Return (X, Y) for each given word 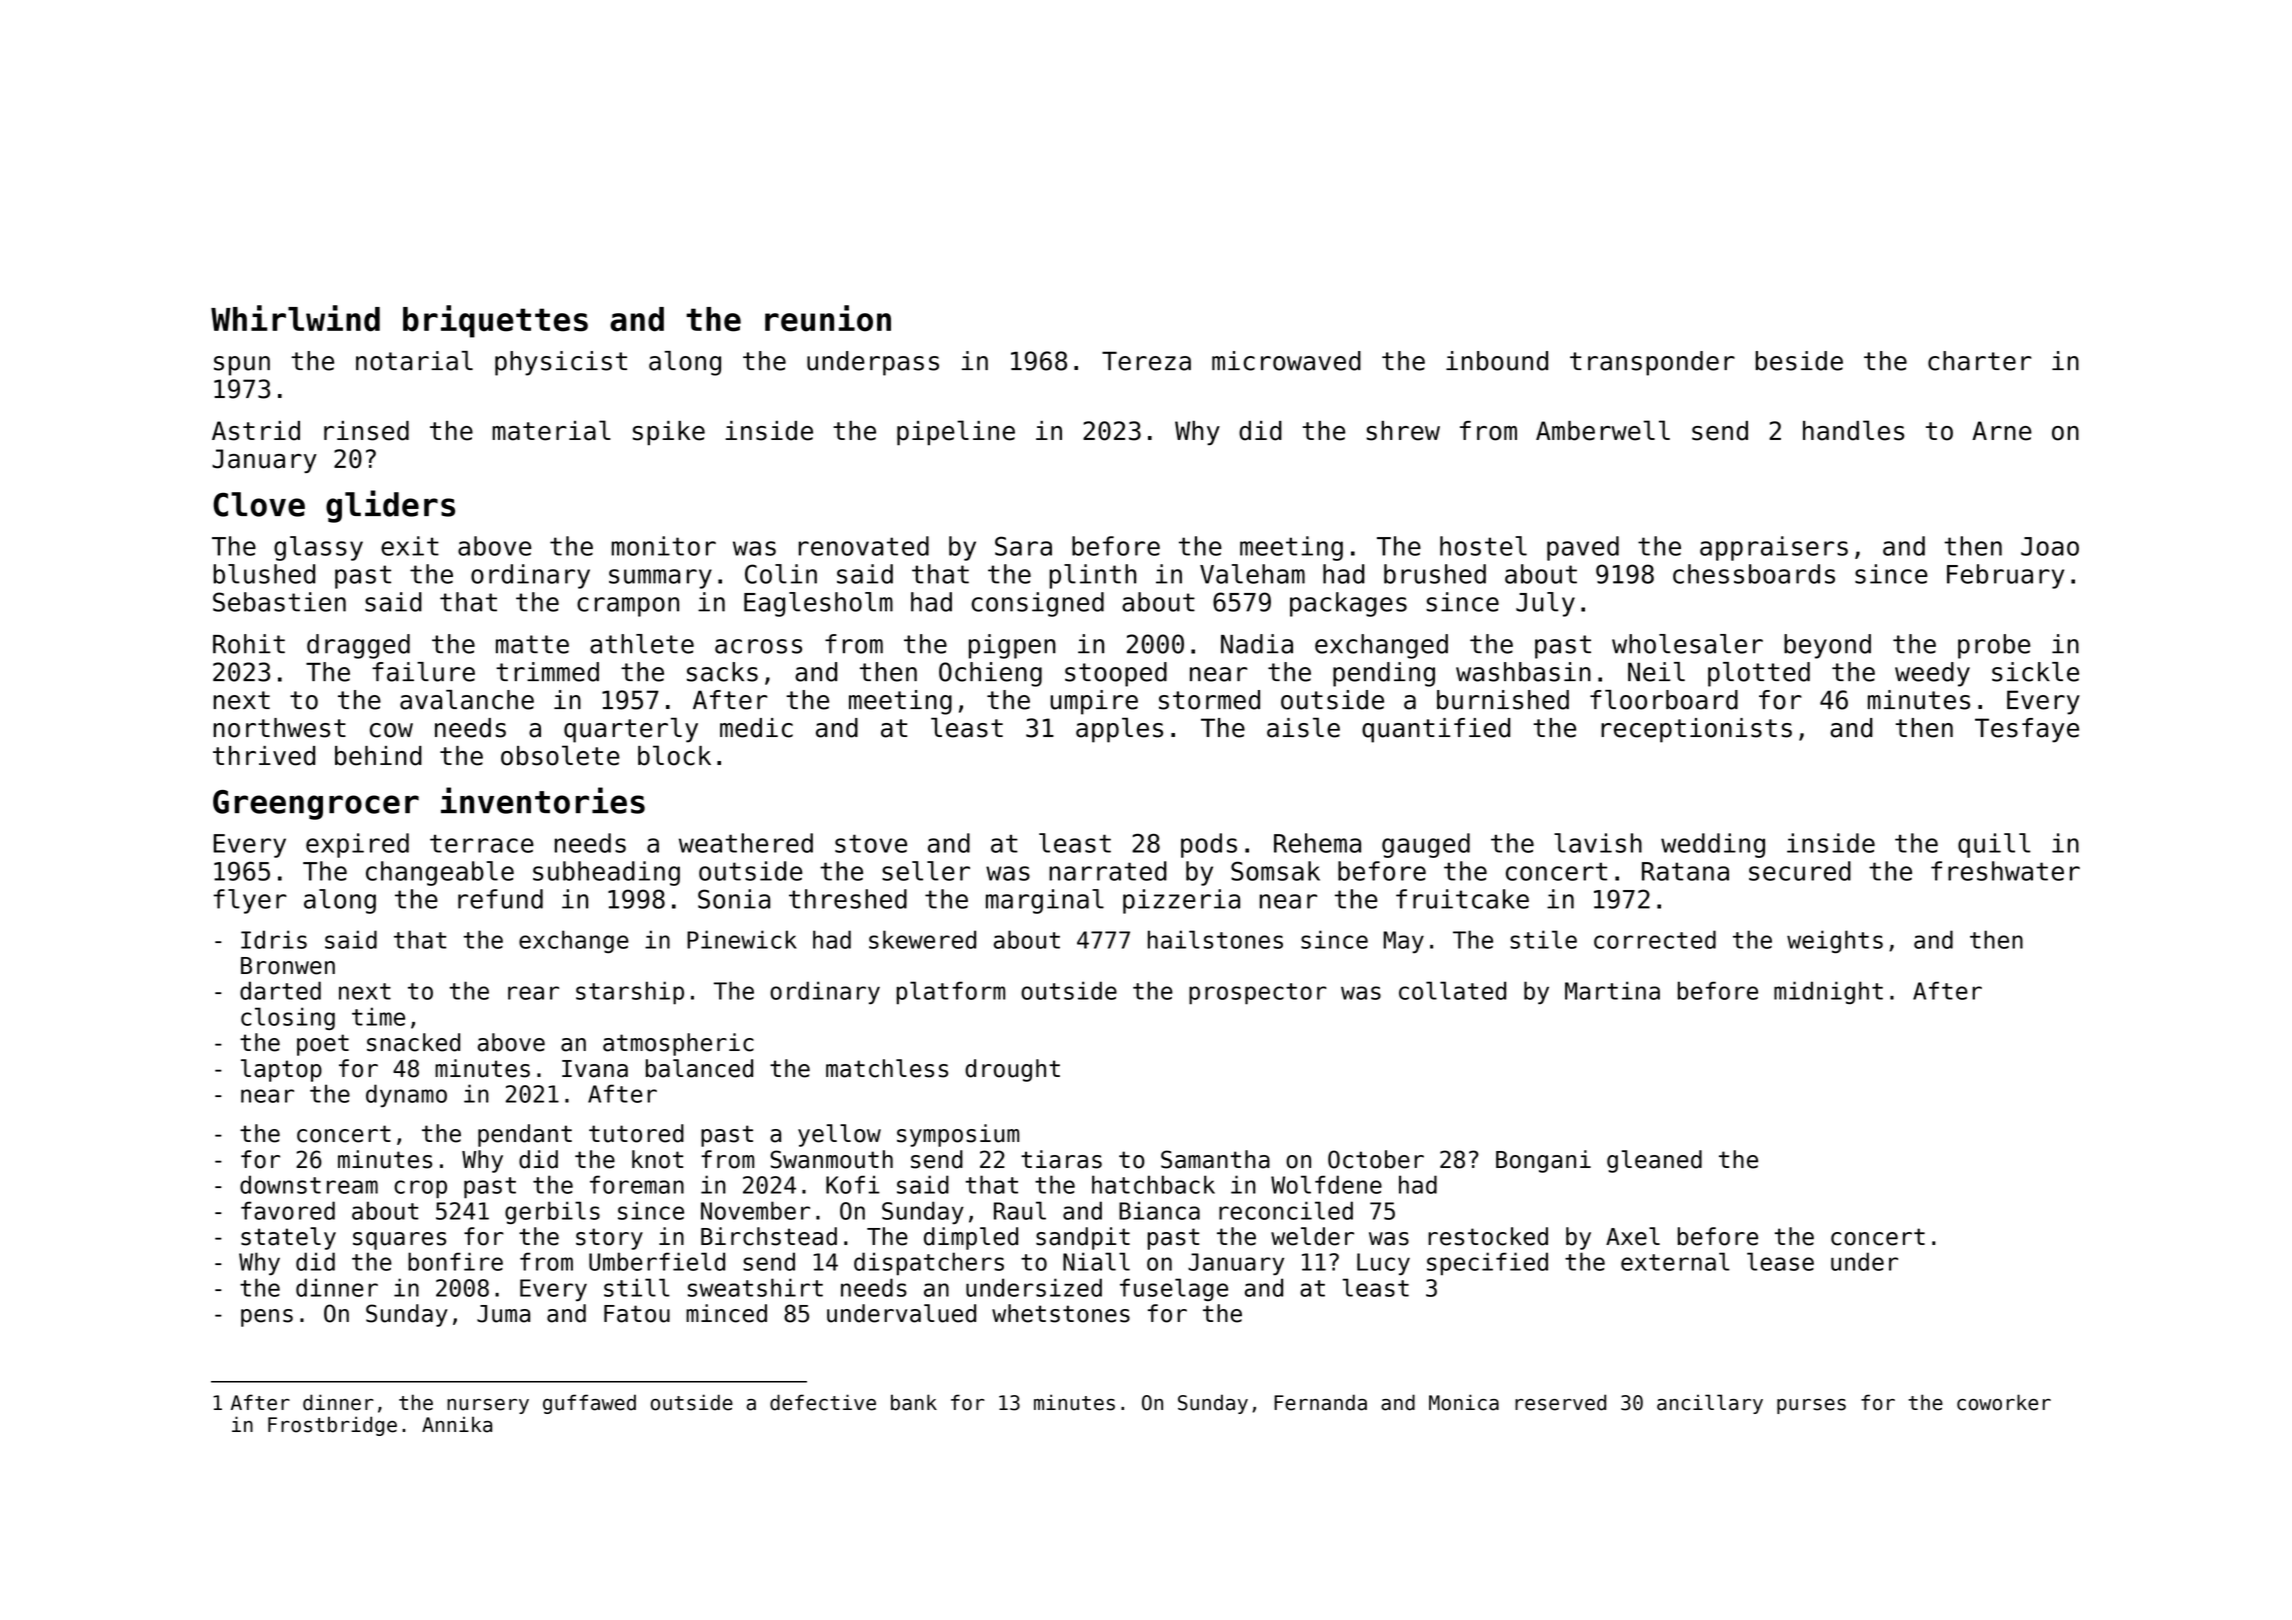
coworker (2004, 1402)
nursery (488, 1406)
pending (1384, 674)
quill (1994, 845)
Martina (1612, 990)
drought (1012, 1070)
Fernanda (1320, 1402)
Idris (274, 939)
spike (669, 433)
